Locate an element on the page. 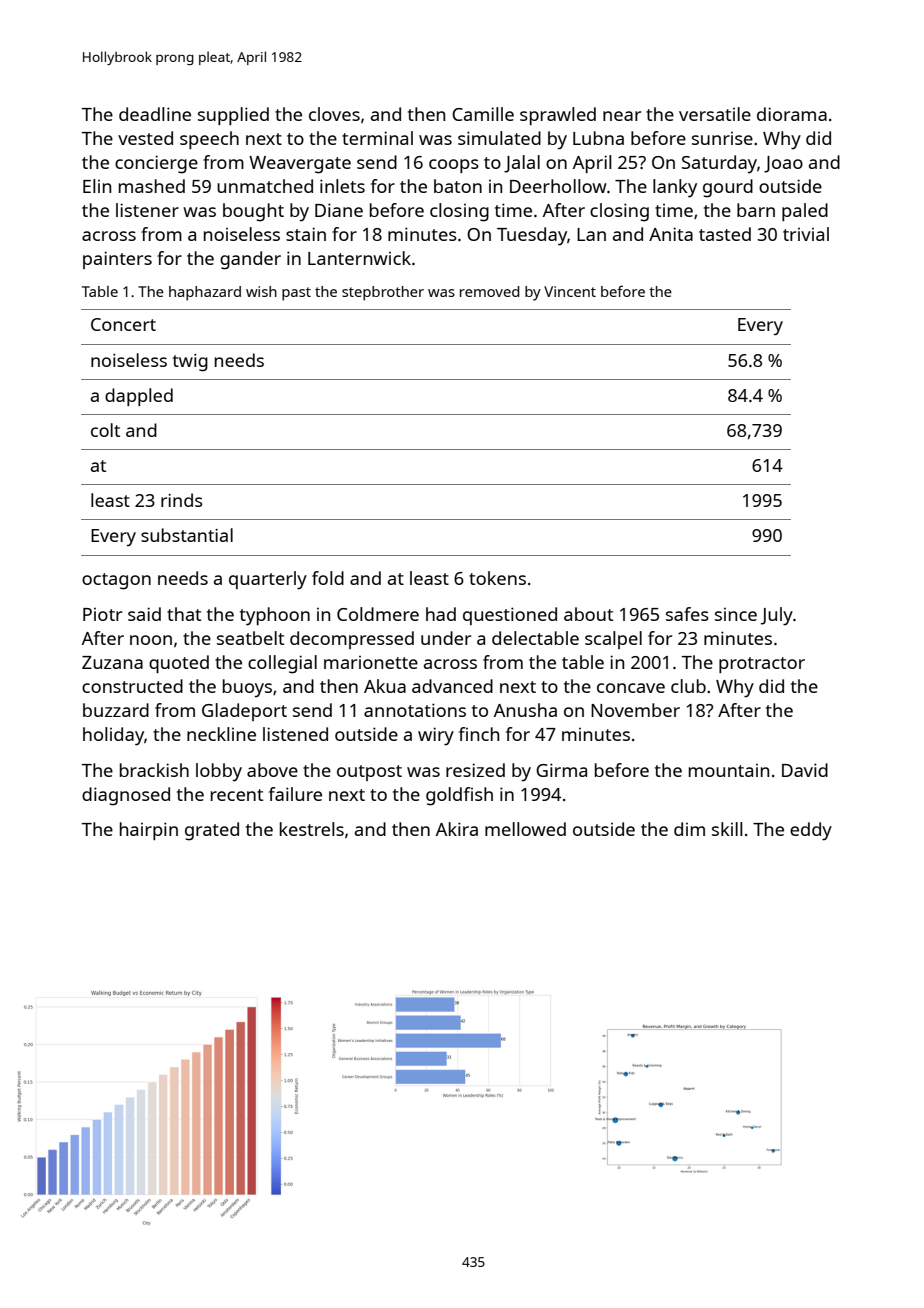 This page has height=1308, width=924. lobby is located at coordinates (219, 772).
